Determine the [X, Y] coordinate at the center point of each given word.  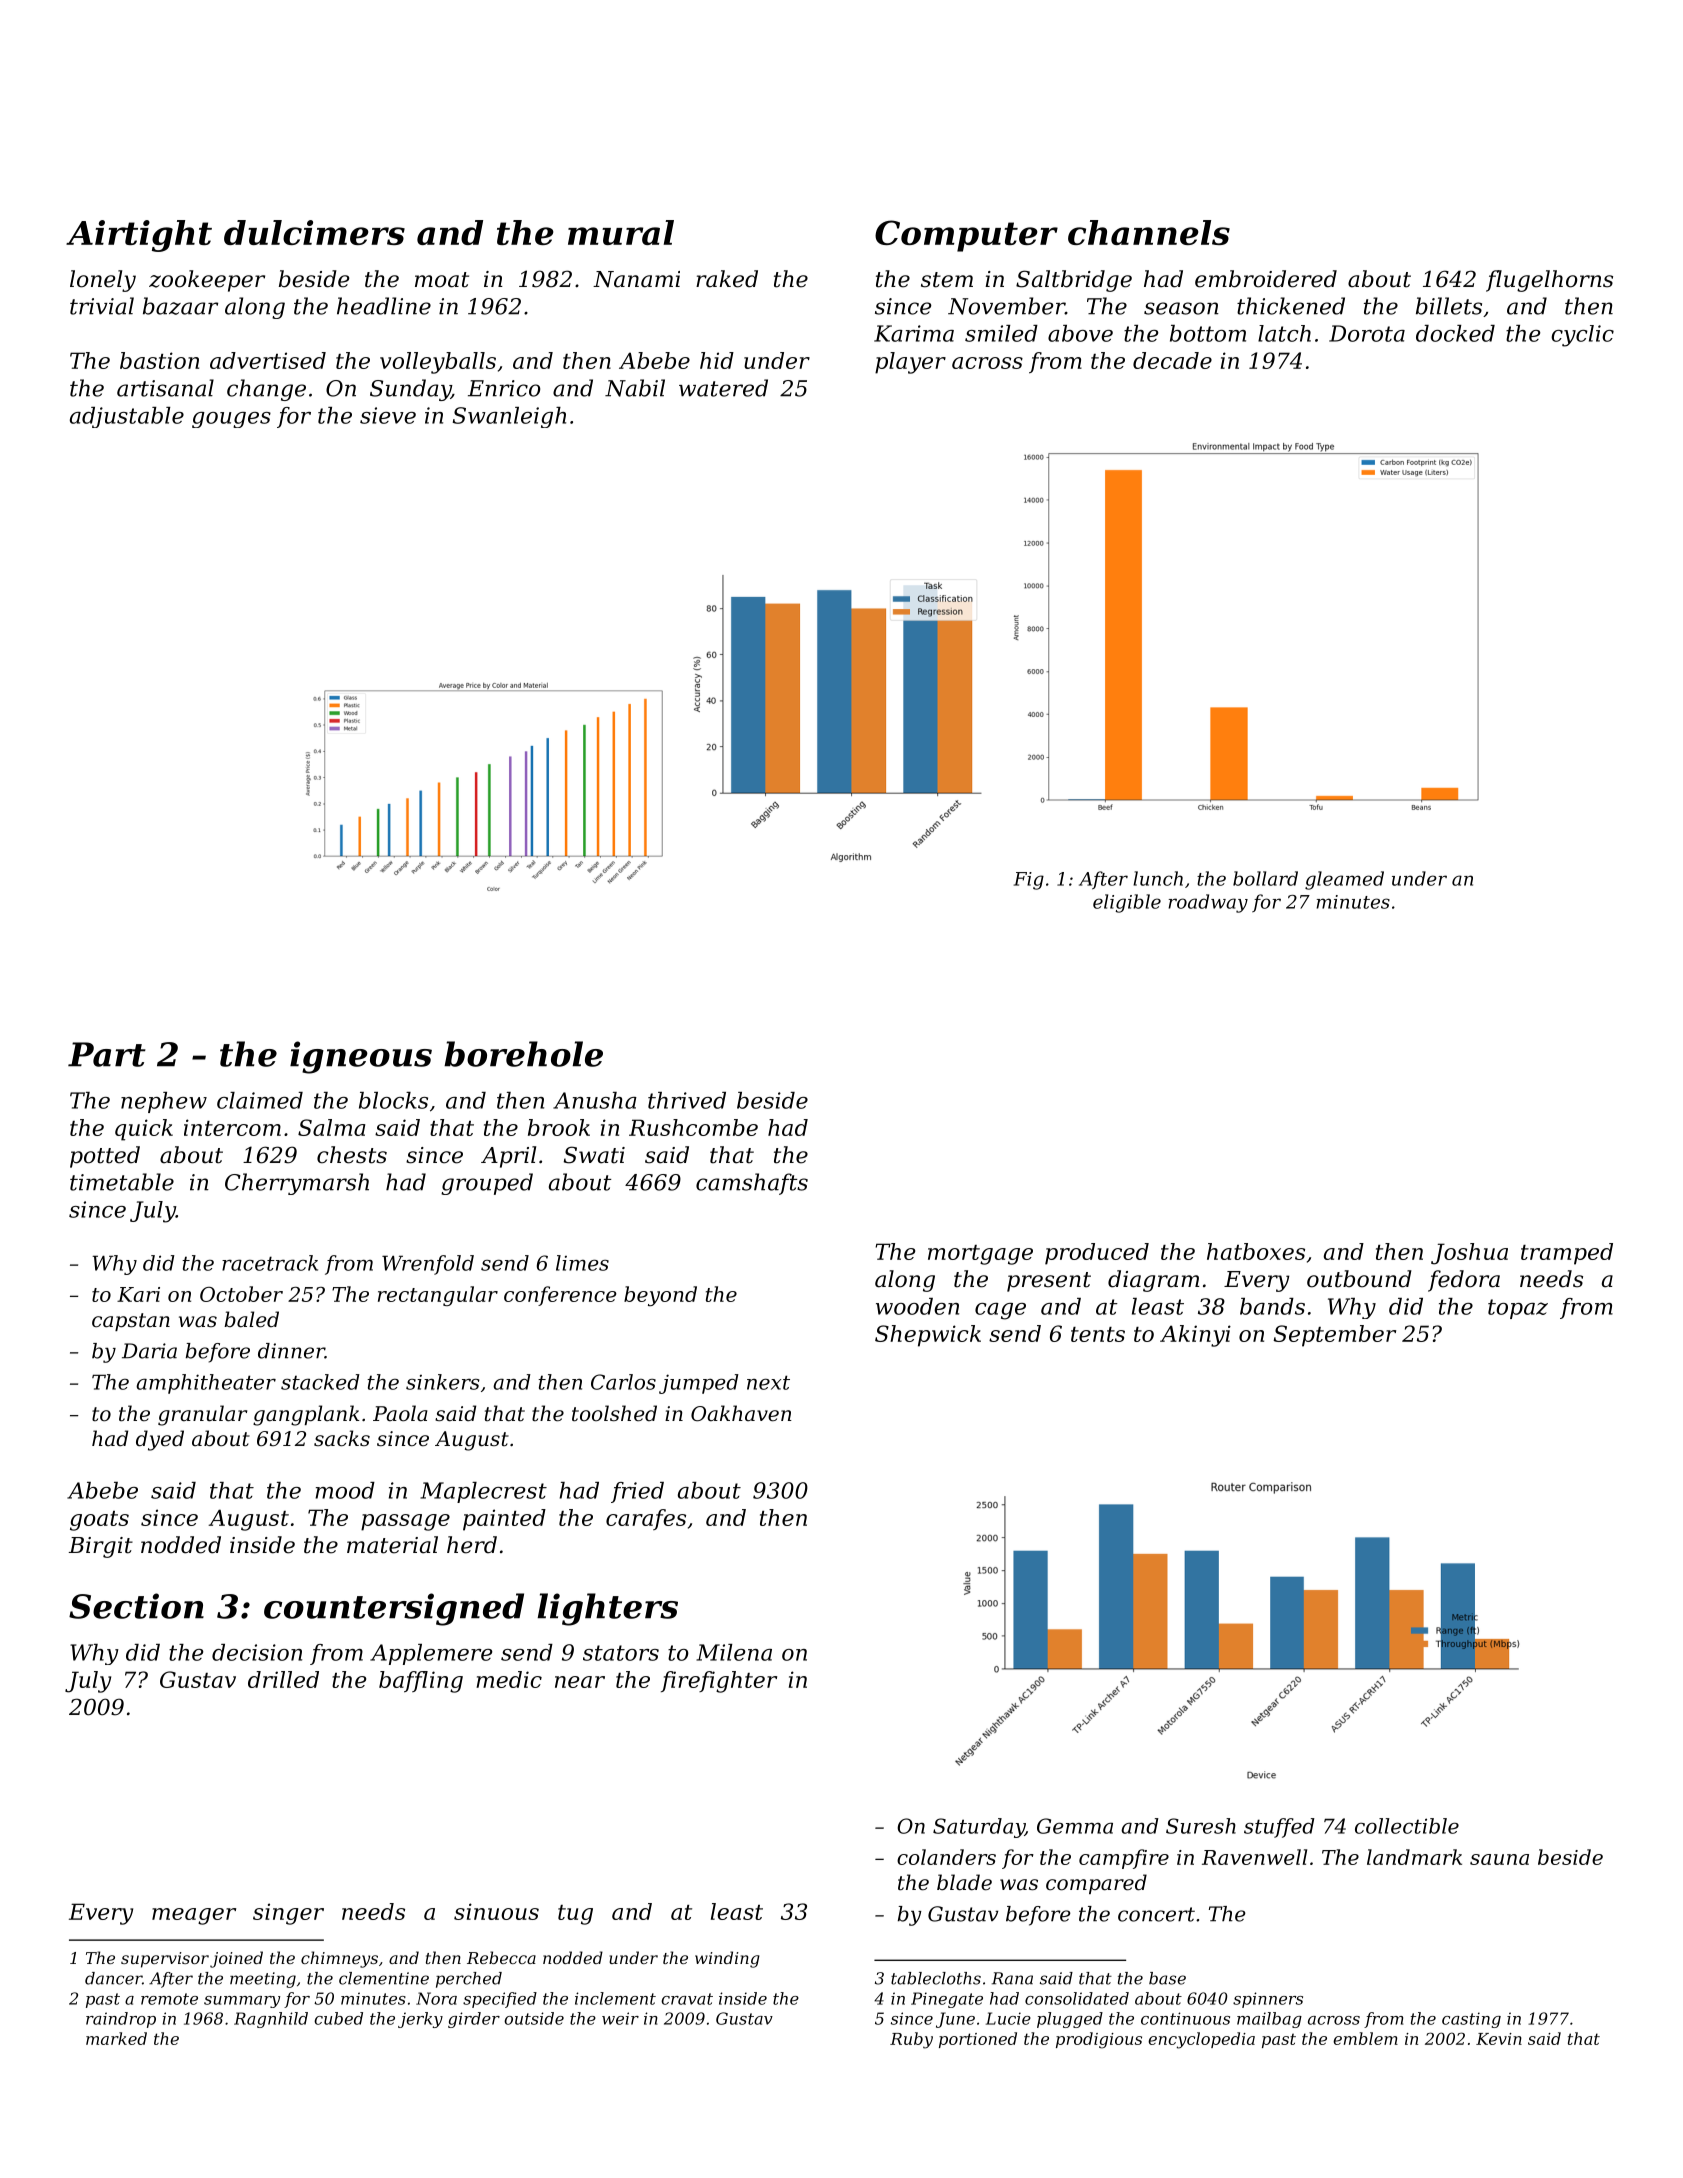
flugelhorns [1549, 281]
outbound [1359, 1279]
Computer [966, 236]
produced [1097, 1254]
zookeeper [207, 281]
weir [620, 2018]
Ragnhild [271, 2020]
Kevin [1499, 2039]
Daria [149, 1351]
